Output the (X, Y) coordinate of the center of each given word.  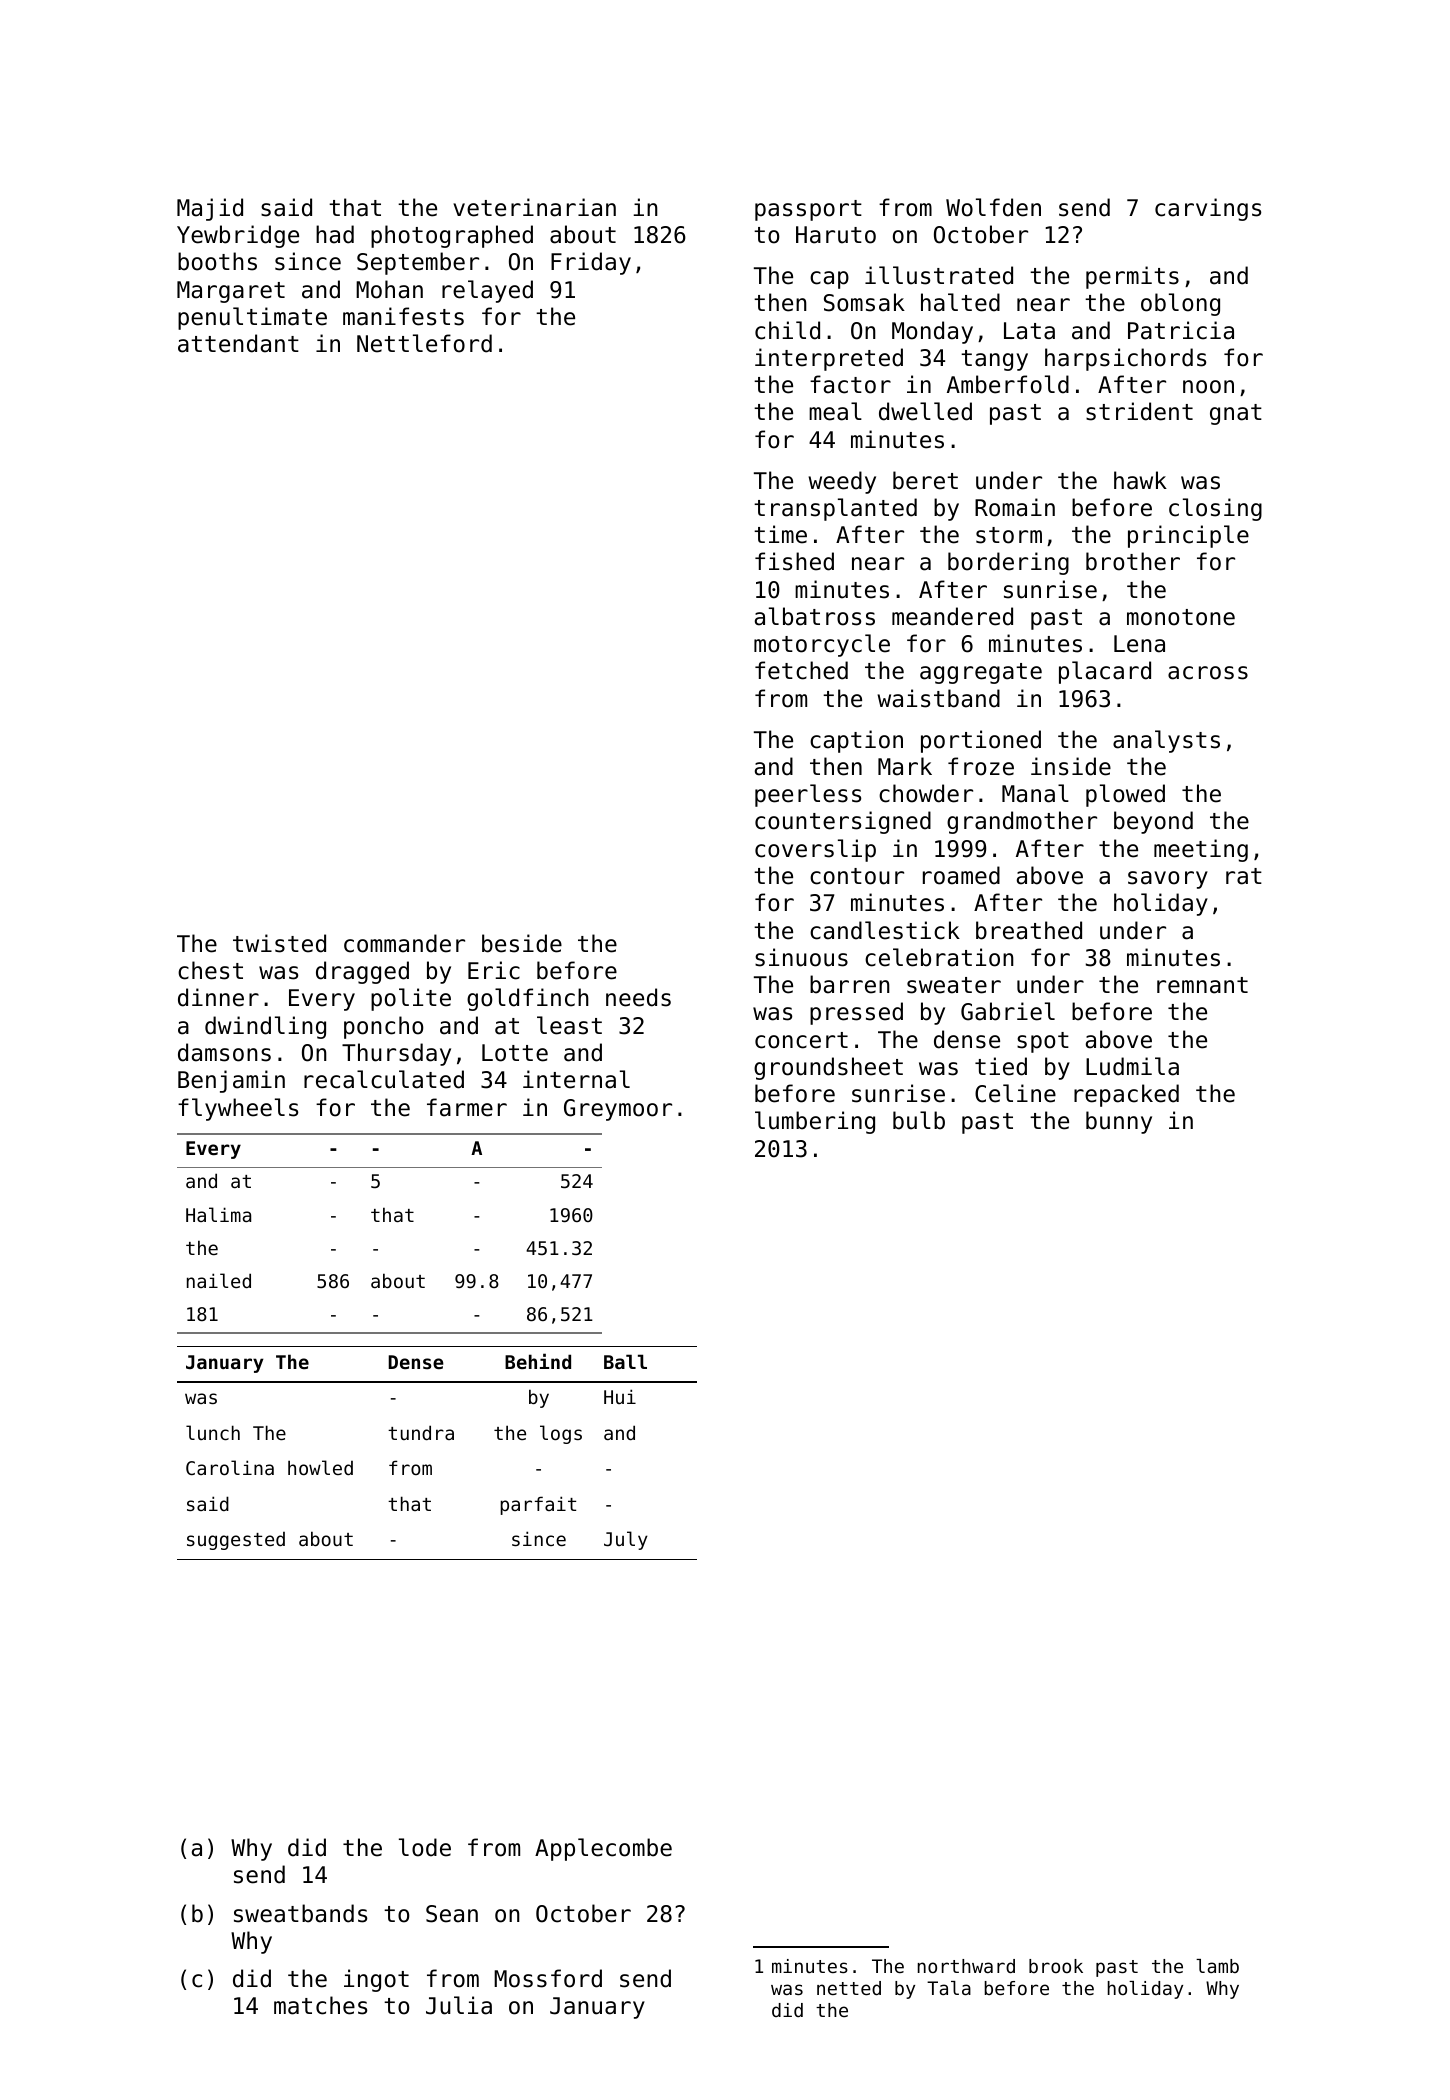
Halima (218, 1214)
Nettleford (424, 343)
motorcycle (822, 645)
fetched (801, 670)
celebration (939, 957)
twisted (279, 943)
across (1208, 673)
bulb (919, 1120)
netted (849, 1988)
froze (981, 766)
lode (425, 1847)
